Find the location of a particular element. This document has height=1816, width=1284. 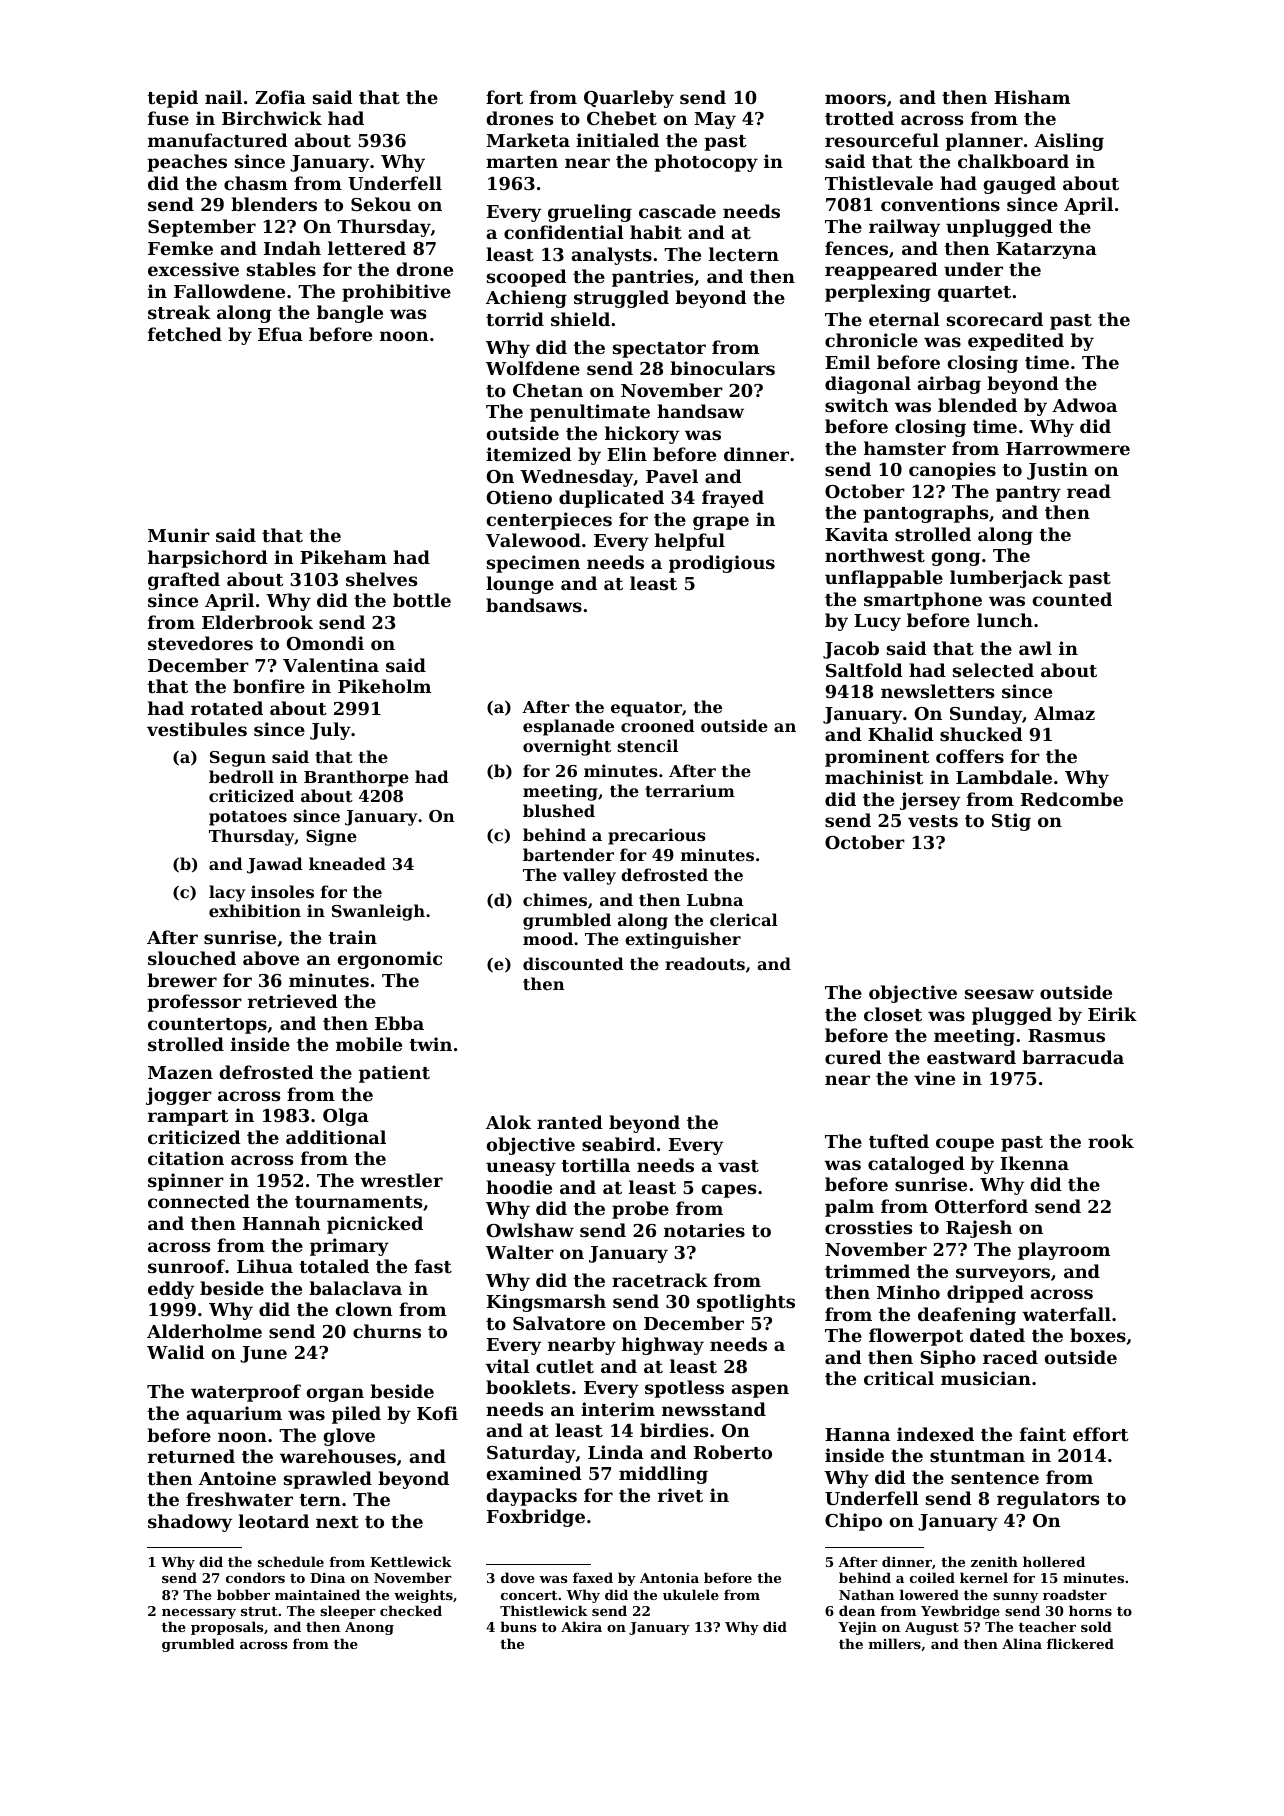

Zofia is located at coordinates (280, 97).
